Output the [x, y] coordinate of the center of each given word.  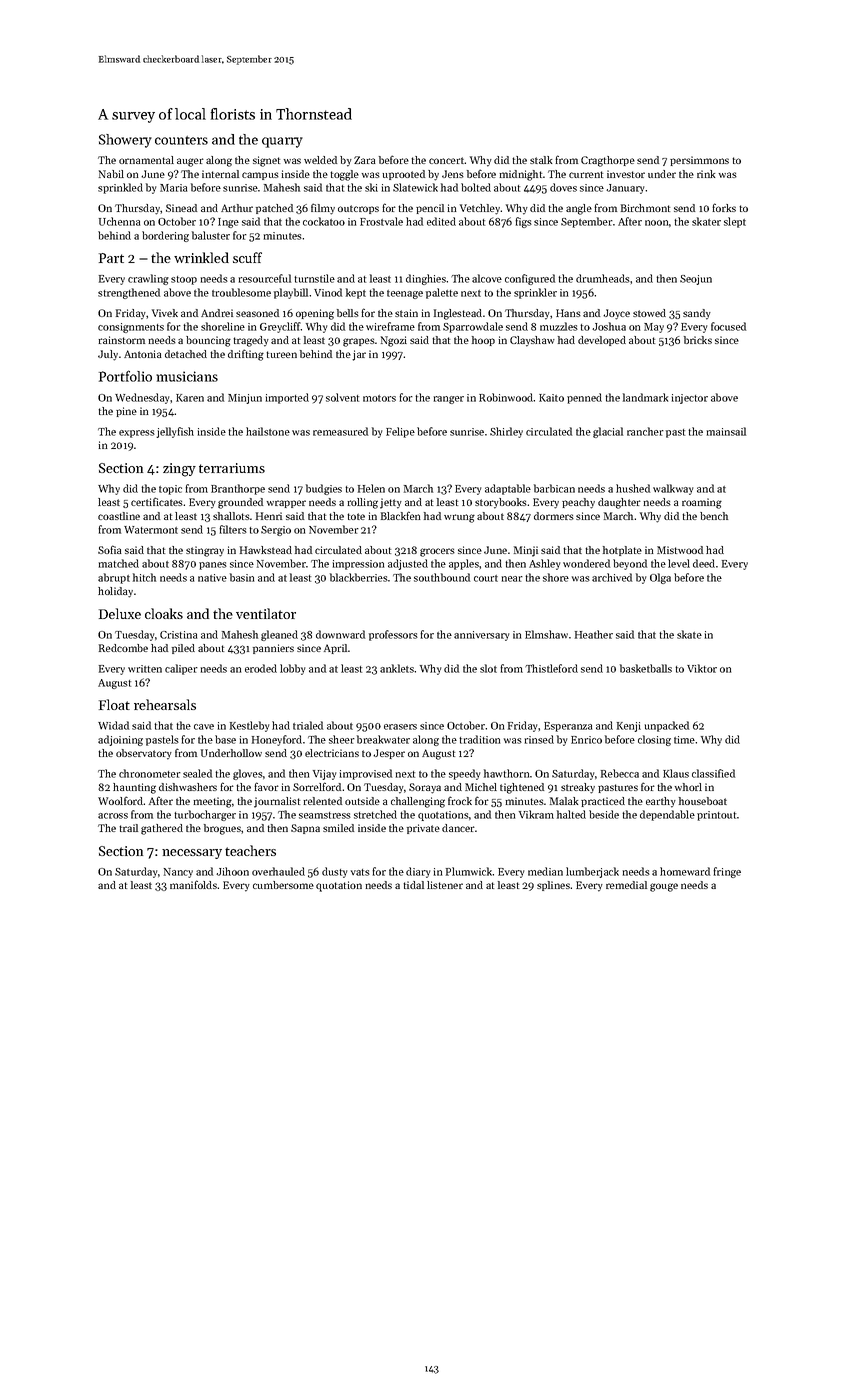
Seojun [696, 280]
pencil [430, 209]
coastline [119, 516]
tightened [522, 788]
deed [704, 563]
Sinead [181, 208]
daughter [619, 503]
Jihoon [232, 871]
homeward [685, 871]
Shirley [506, 432]
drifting [246, 355]
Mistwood [680, 550]
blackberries [359, 577]
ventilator [266, 613]
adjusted [408, 564]
